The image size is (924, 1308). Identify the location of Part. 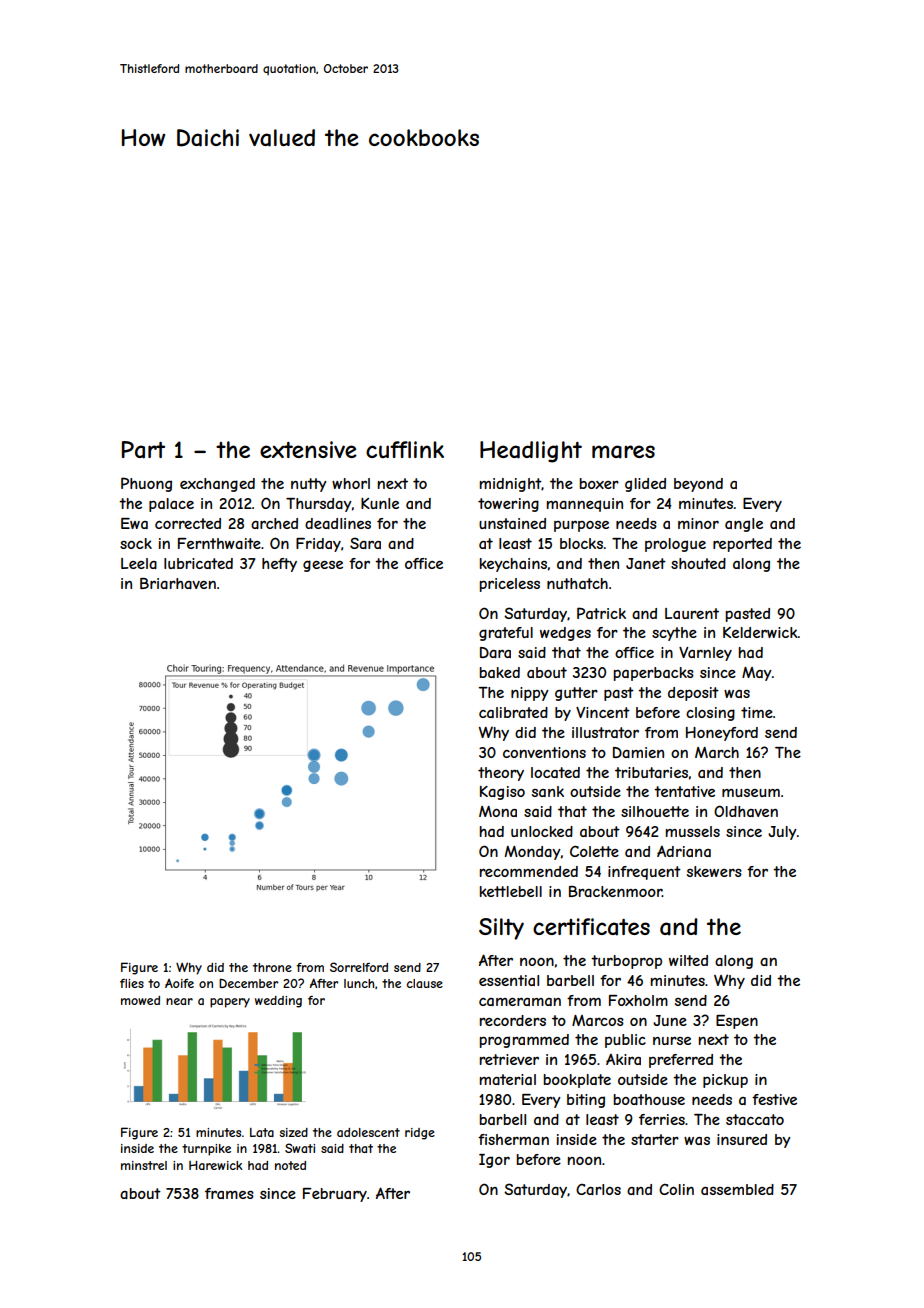
(143, 450).
